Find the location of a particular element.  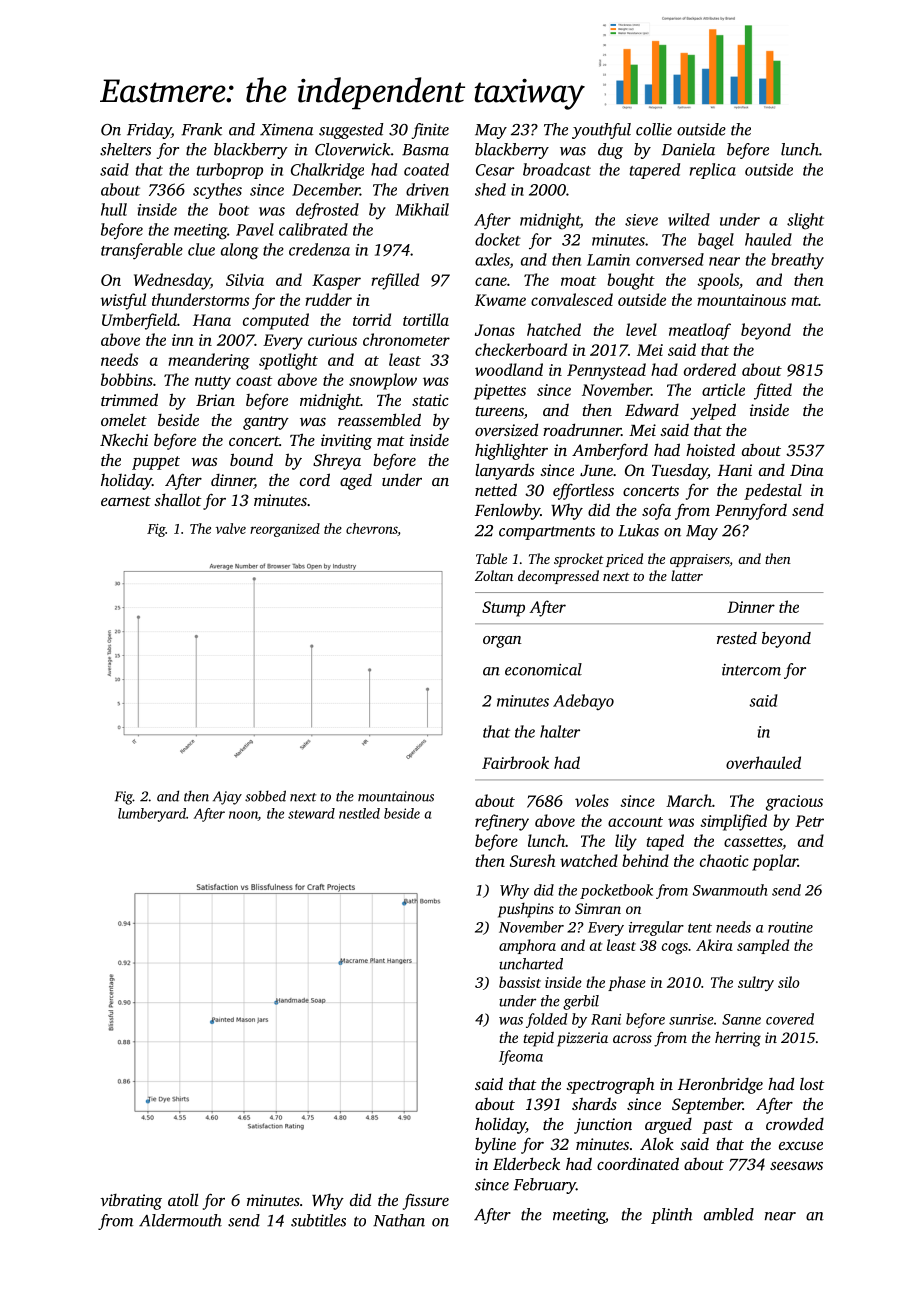

atoll is located at coordinates (183, 1199).
